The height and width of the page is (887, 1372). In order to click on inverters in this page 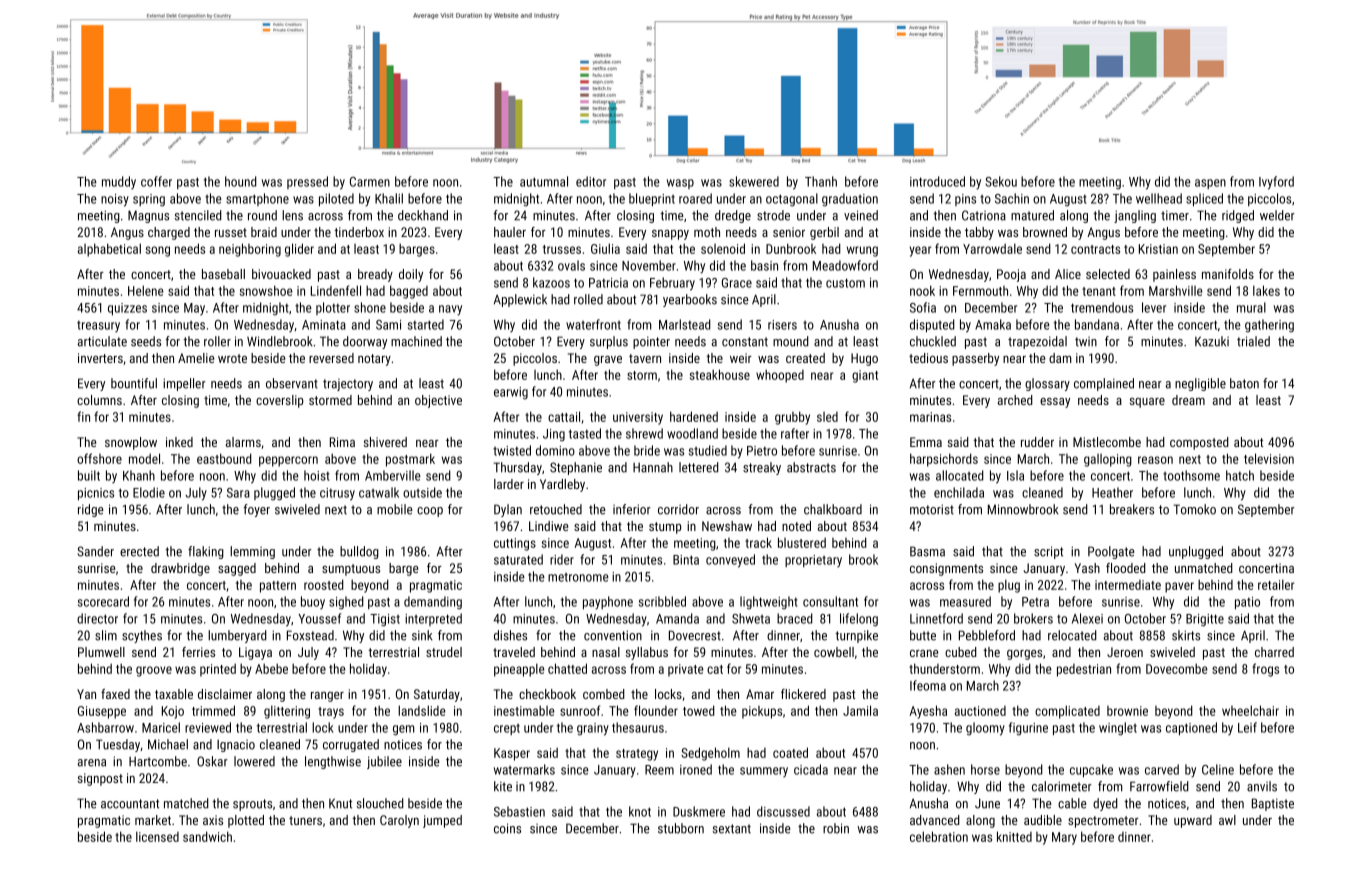, I will do `click(100, 358)`.
